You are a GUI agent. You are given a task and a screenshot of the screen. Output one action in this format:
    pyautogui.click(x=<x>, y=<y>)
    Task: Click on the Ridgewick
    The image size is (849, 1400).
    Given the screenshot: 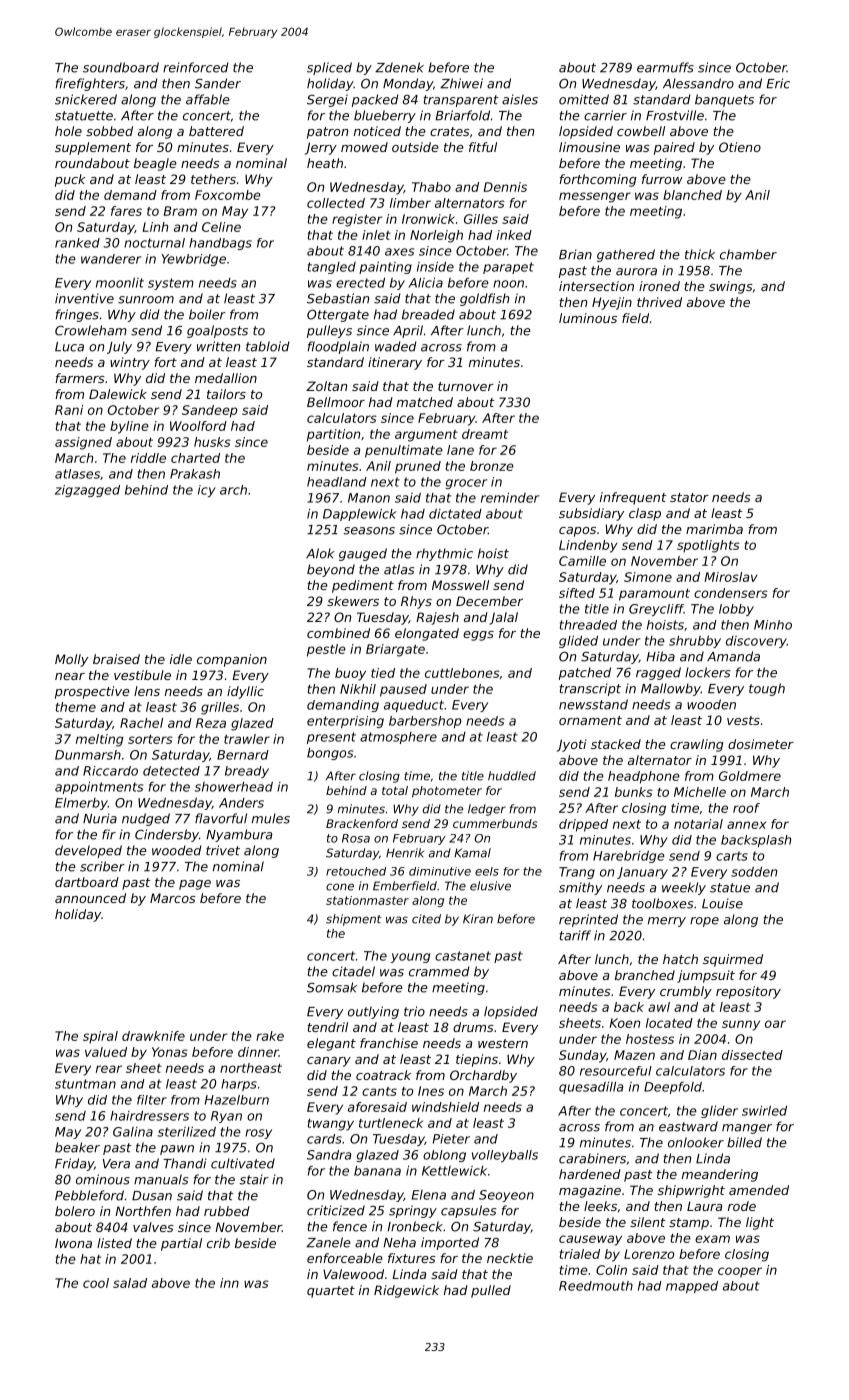 What is the action you would take?
    pyautogui.click(x=406, y=1291)
